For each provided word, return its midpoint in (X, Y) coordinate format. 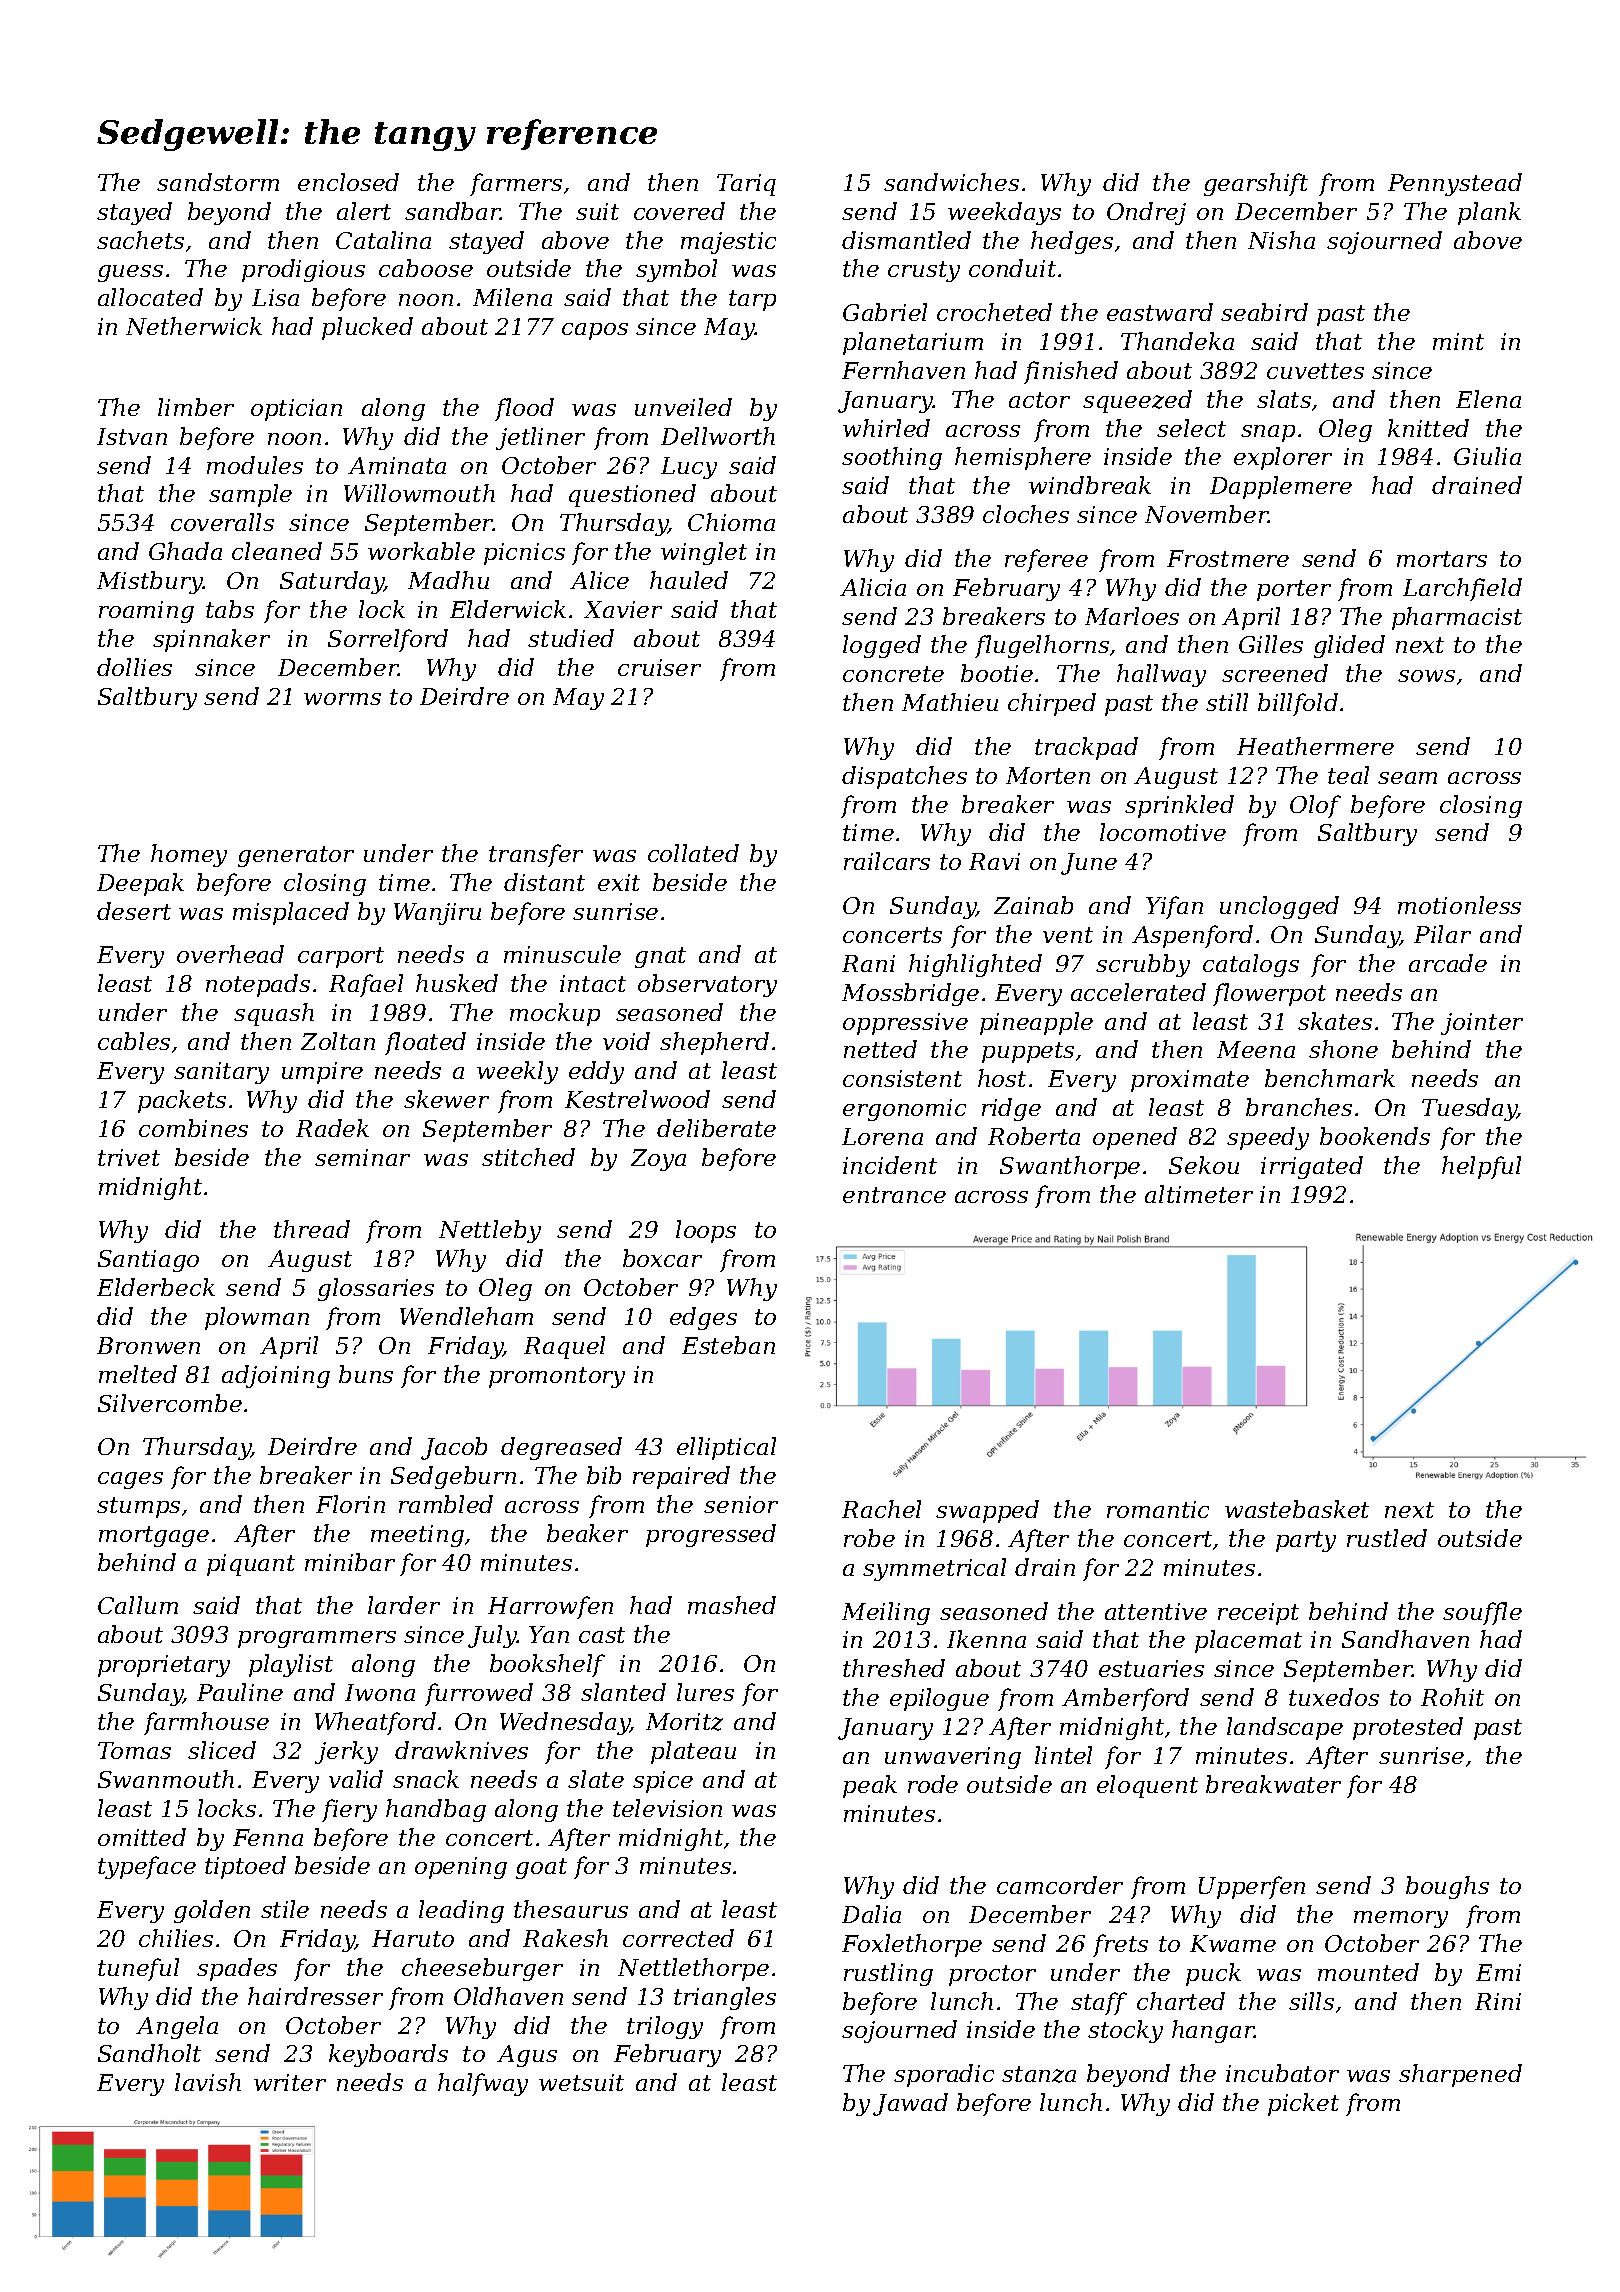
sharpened (1460, 2075)
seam (1407, 778)
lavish (208, 2082)
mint (1458, 341)
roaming (146, 612)
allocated (150, 297)
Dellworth (718, 436)
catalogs (1251, 965)
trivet (129, 1157)
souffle (1482, 1613)
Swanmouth (166, 1779)
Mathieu (950, 702)
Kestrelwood (637, 1099)
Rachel (881, 1509)
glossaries (376, 1289)
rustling (888, 1974)
